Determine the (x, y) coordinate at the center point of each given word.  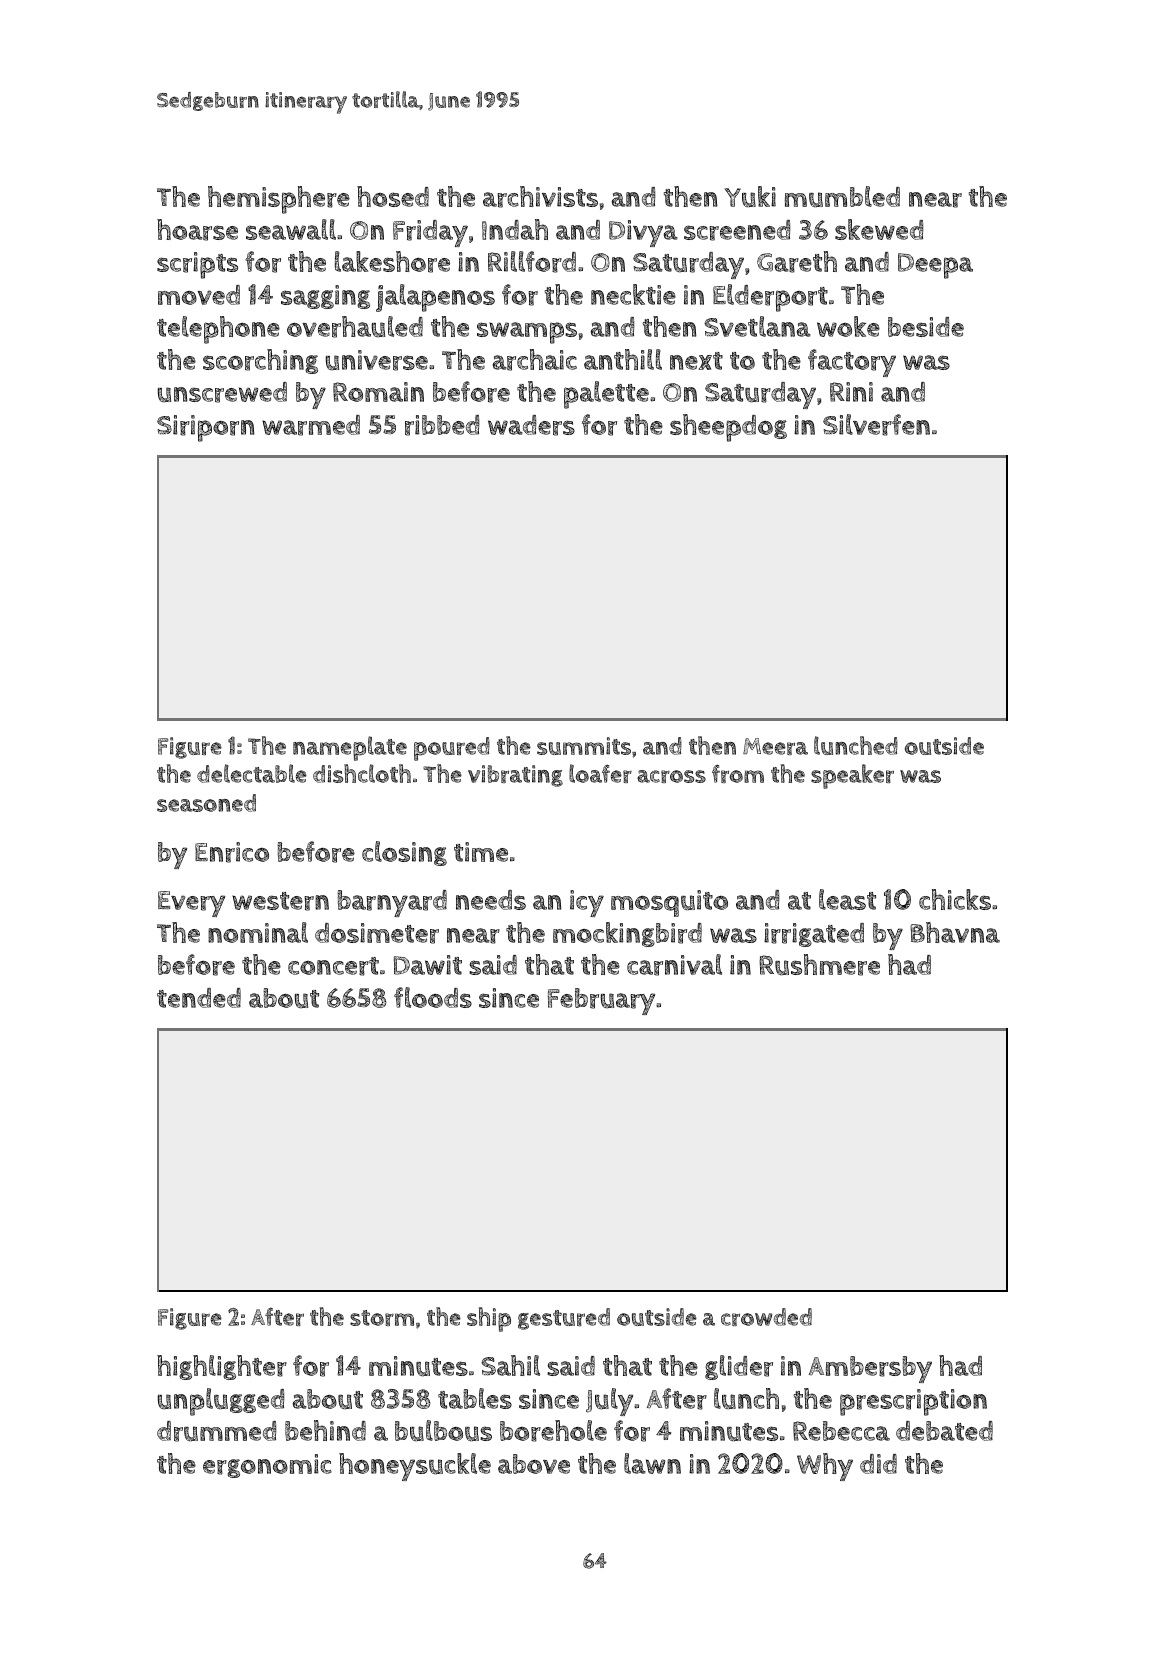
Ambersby (870, 1369)
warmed (311, 425)
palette (606, 395)
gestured (564, 1319)
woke (848, 326)
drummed (216, 1431)
